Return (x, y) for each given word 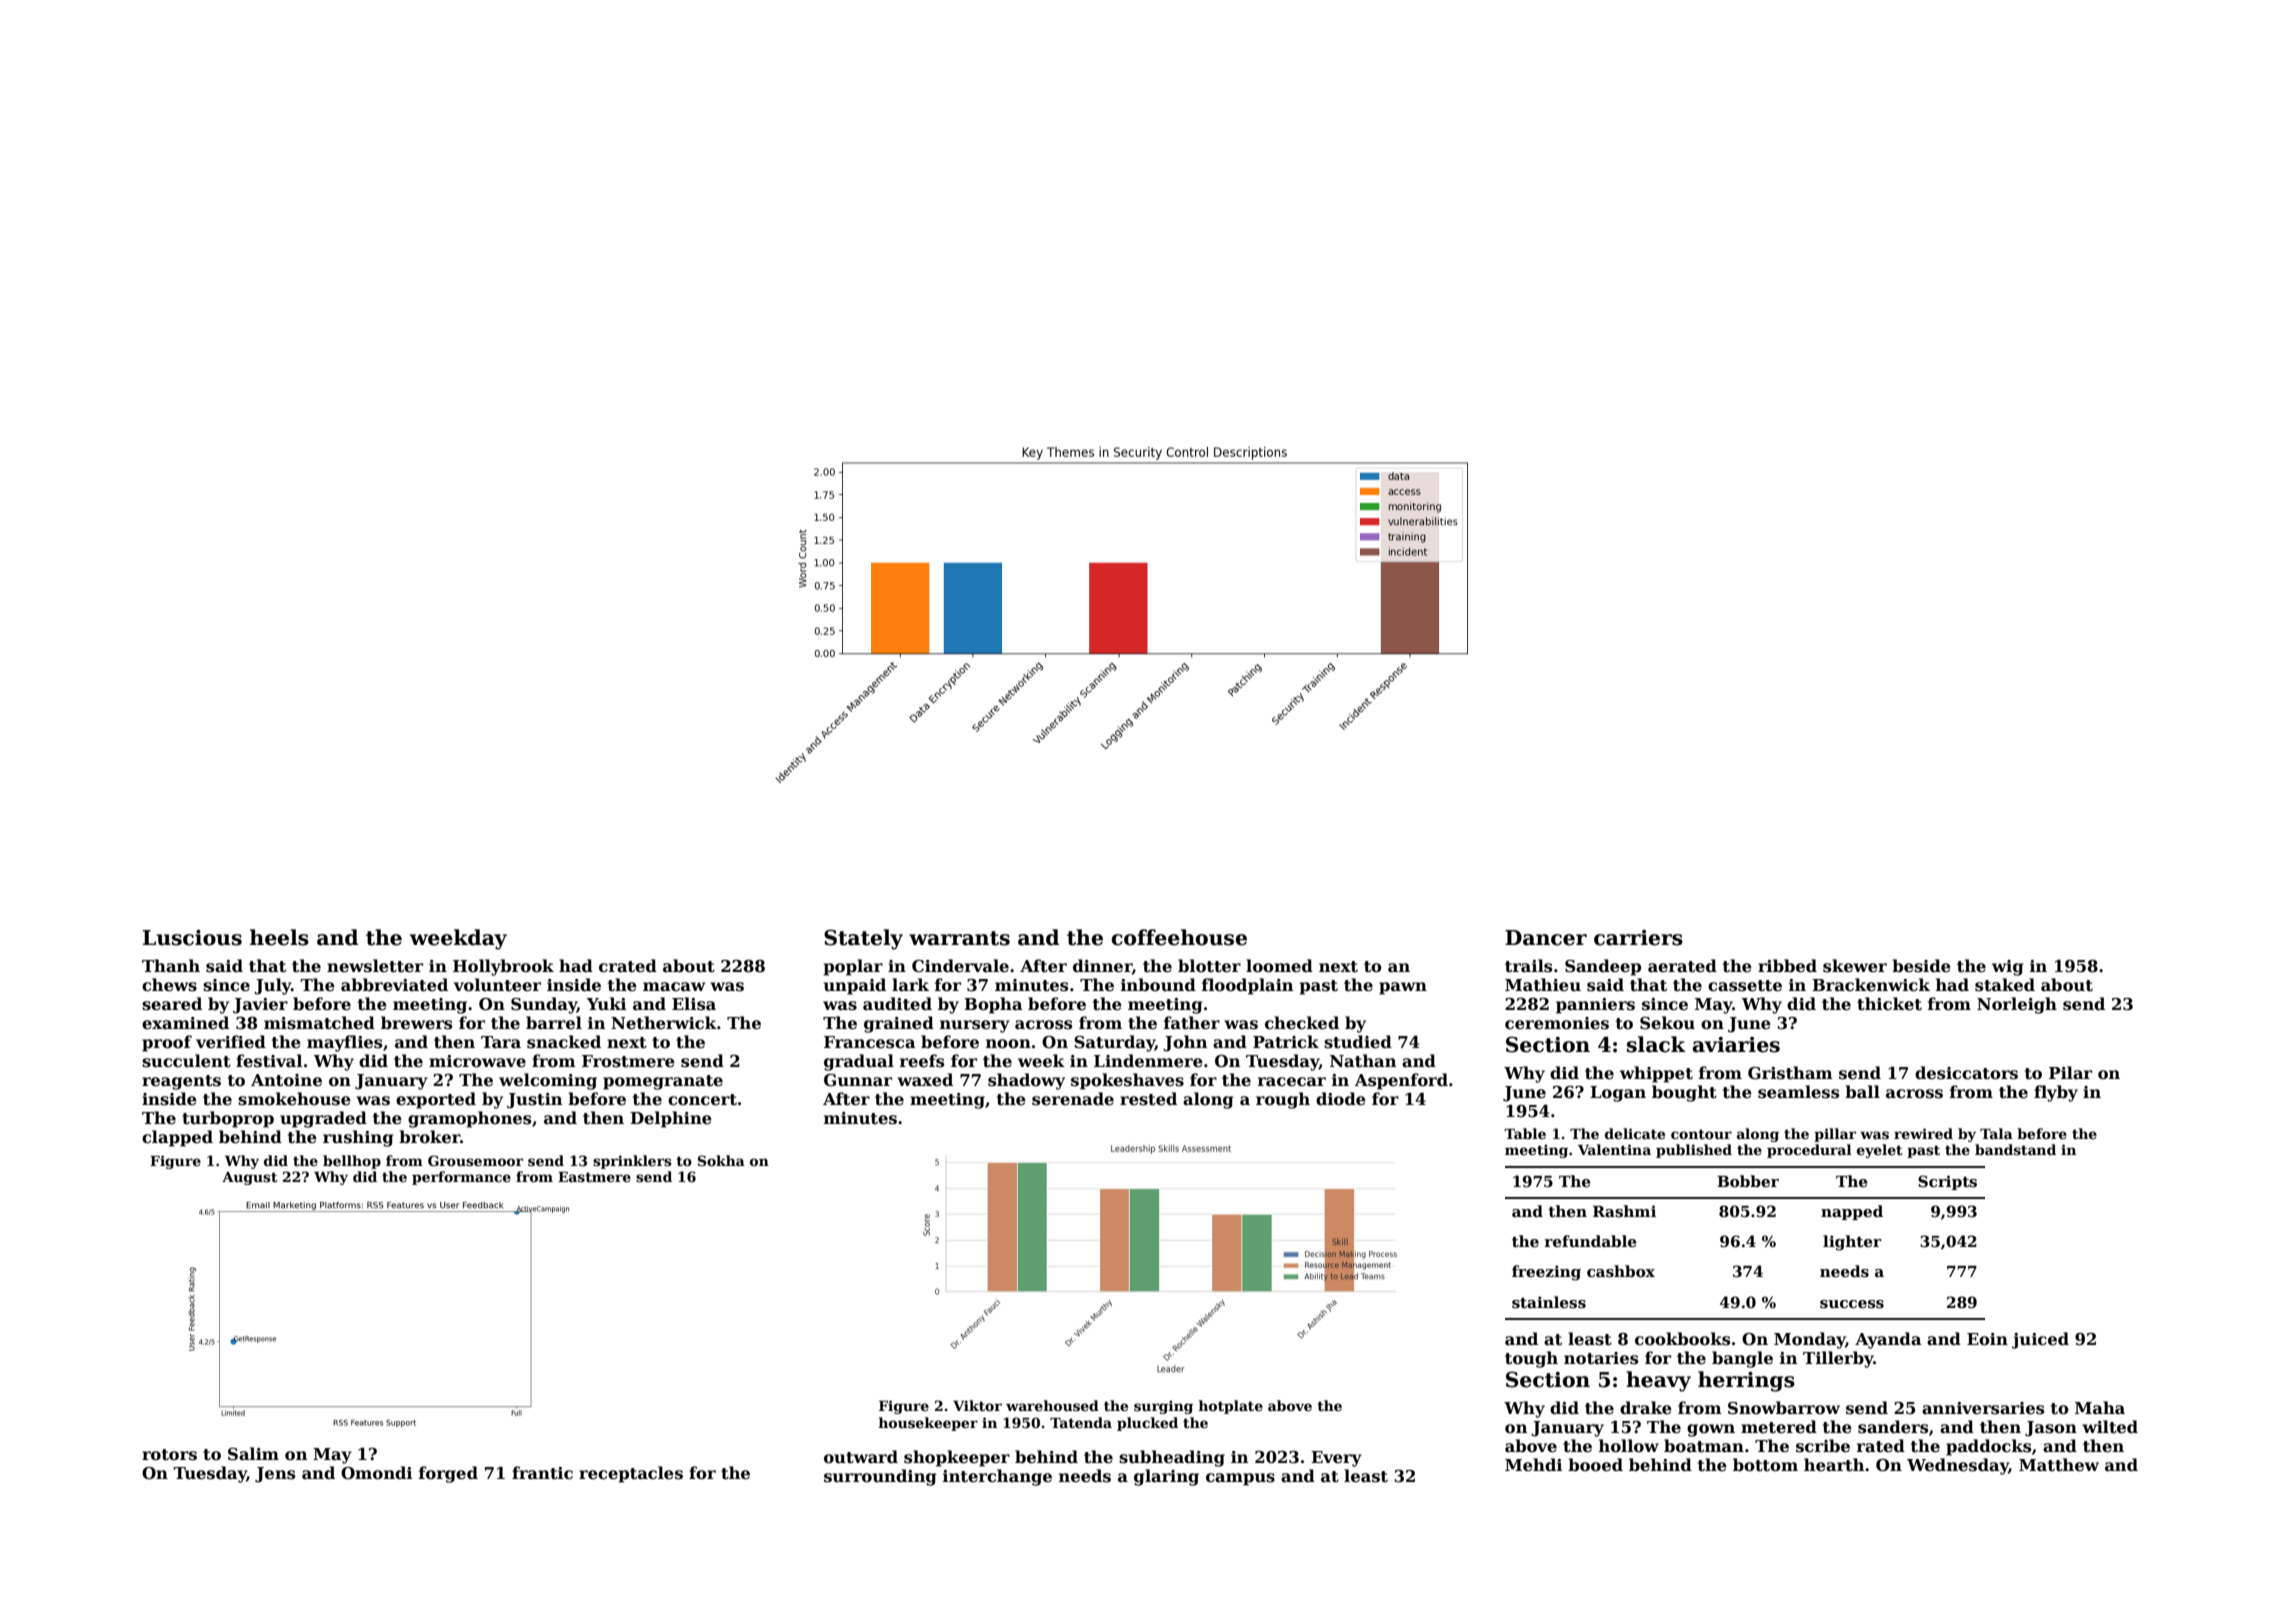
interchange (997, 1477)
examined (185, 1023)
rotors (169, 1455)
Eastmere (594, 1177)
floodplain (1247, 986)
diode (1341, 1099)
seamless (1798, 1092)
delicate (1635, 1133)
